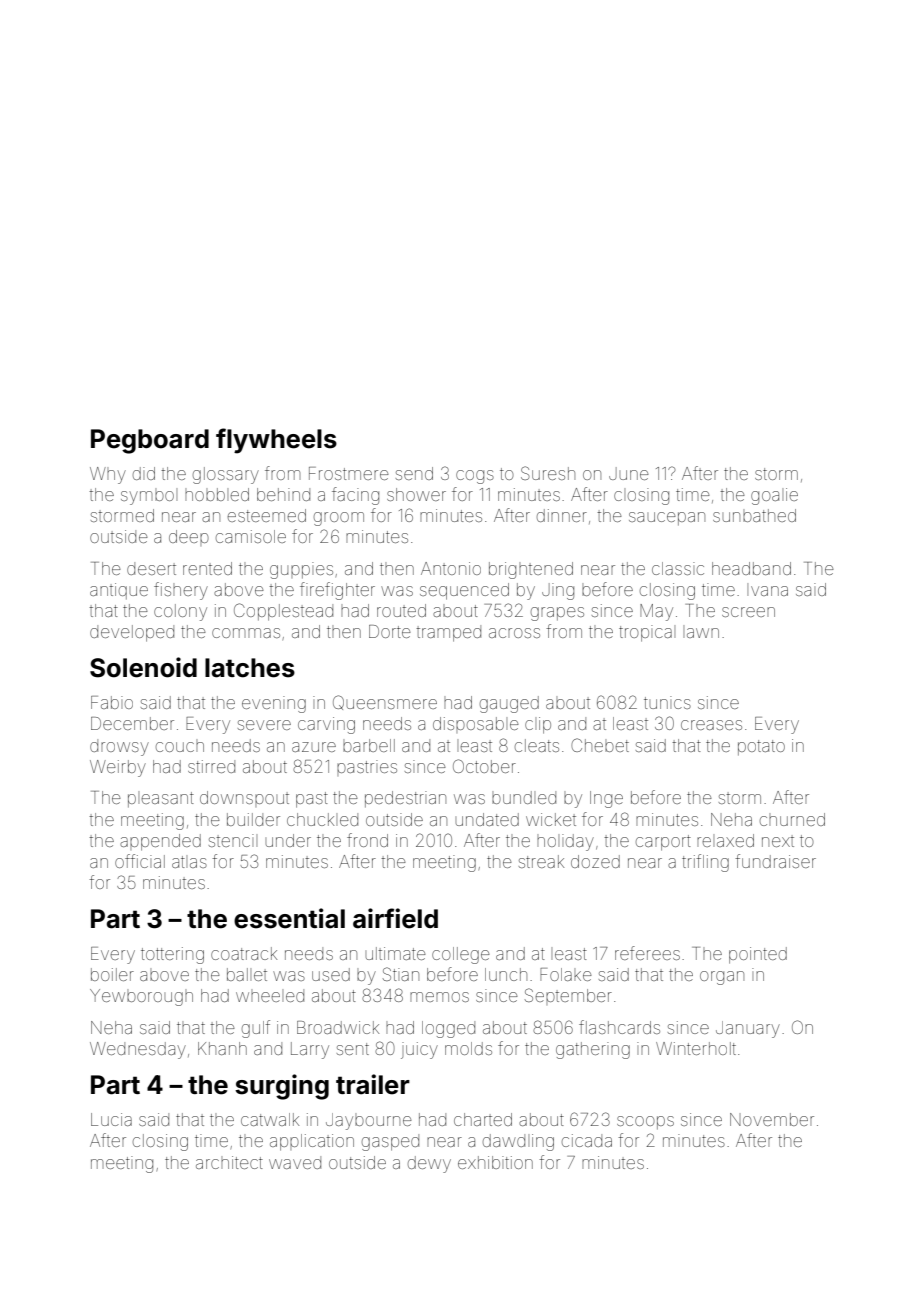 The width and height of the image is (924, 1314). Describe the element at coordinates (541, 861) in the image. I see `streak` at that location.
